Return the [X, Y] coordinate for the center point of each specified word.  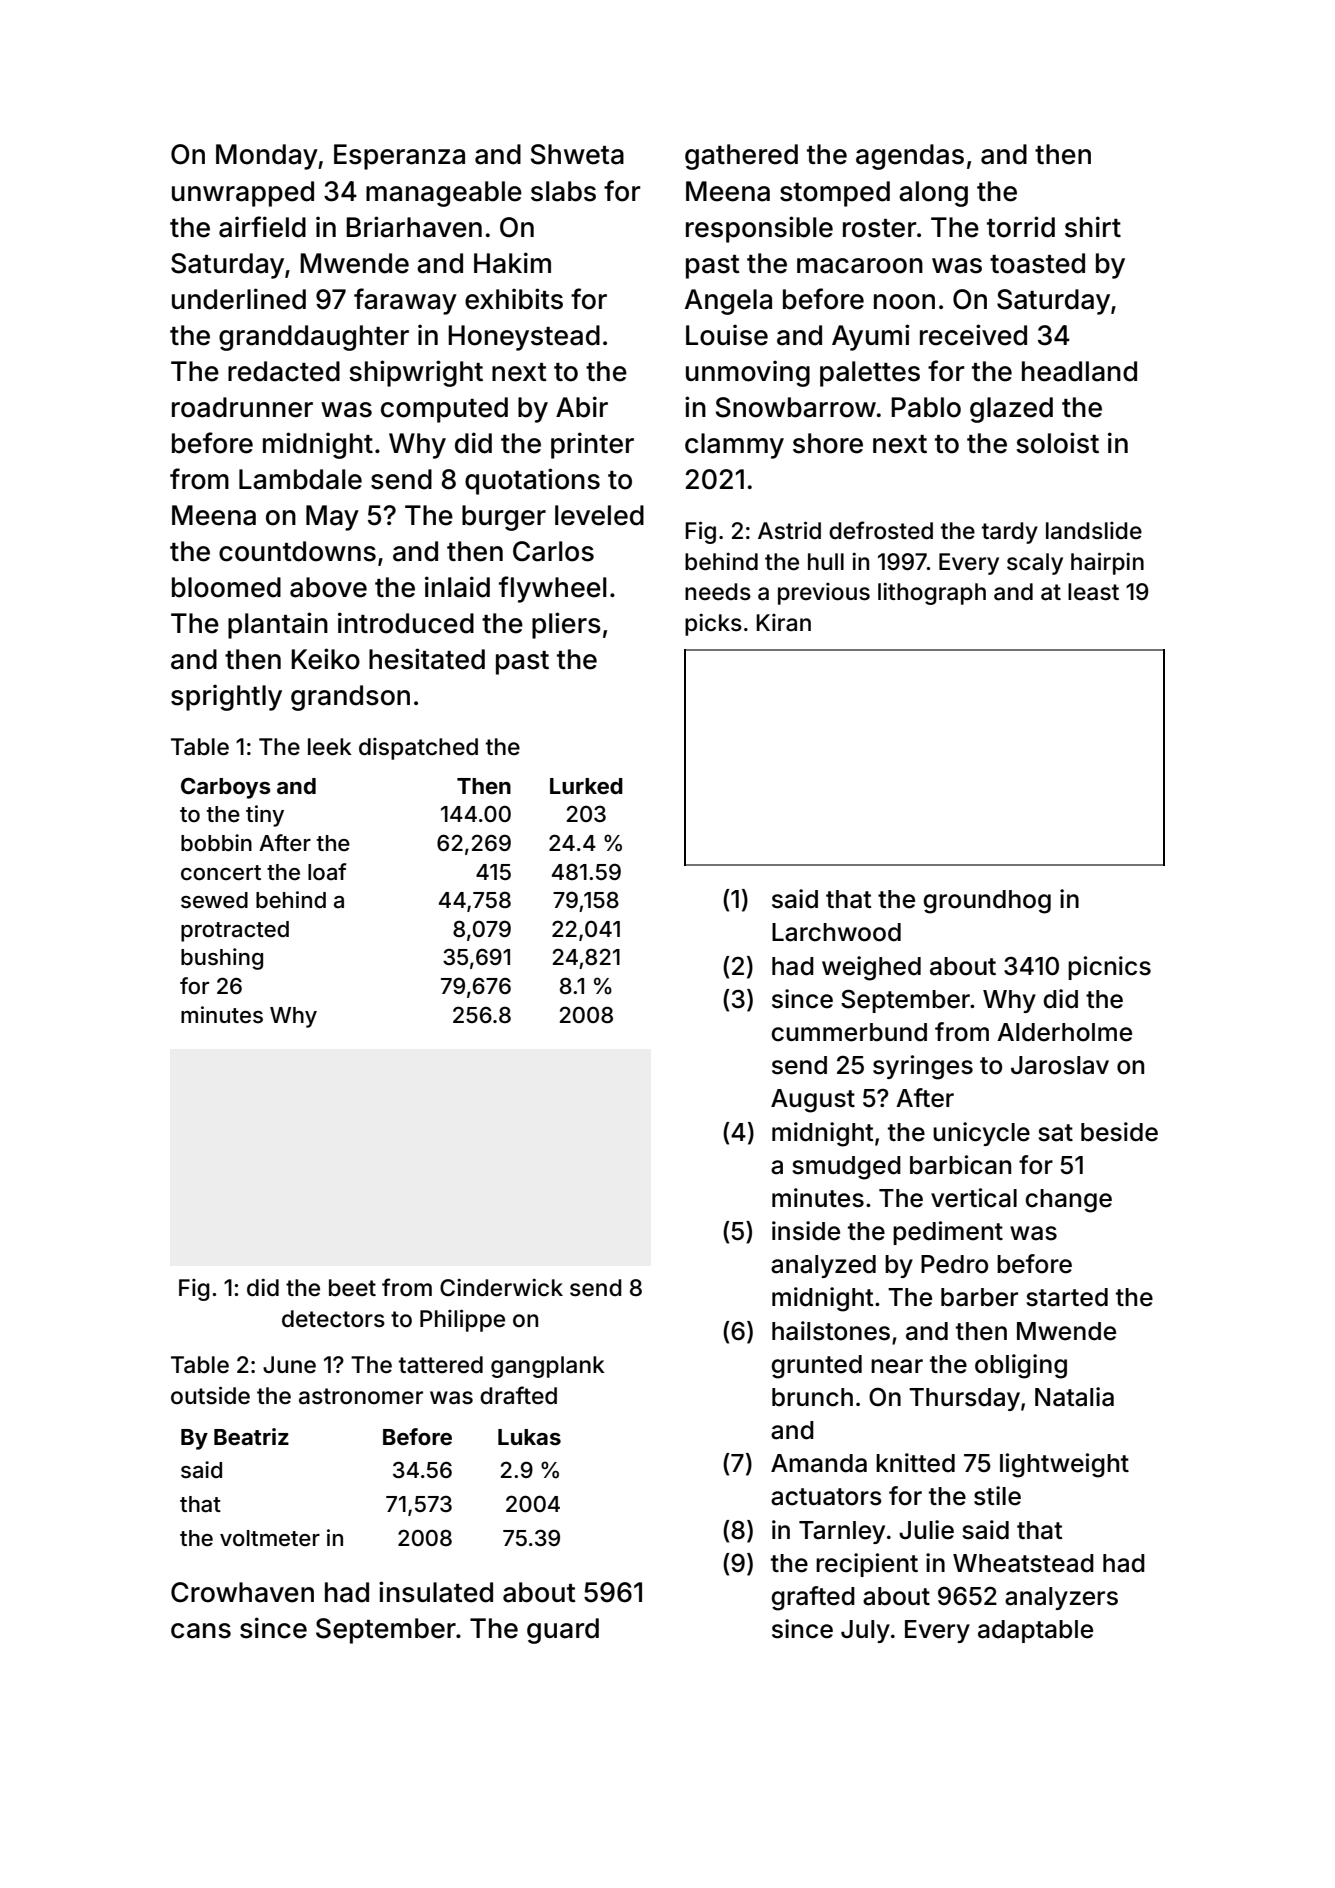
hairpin [1107, 563]
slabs [563, 191]
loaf [327, 871]
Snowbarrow [796, 407]
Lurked [586, 786]
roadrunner [242, 407]
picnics [1109, 968]
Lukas [529, 1437]
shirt [1093, 227]
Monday [267, 157]
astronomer [361, 1396]
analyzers [1061, 1598]
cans [201, 1631]
